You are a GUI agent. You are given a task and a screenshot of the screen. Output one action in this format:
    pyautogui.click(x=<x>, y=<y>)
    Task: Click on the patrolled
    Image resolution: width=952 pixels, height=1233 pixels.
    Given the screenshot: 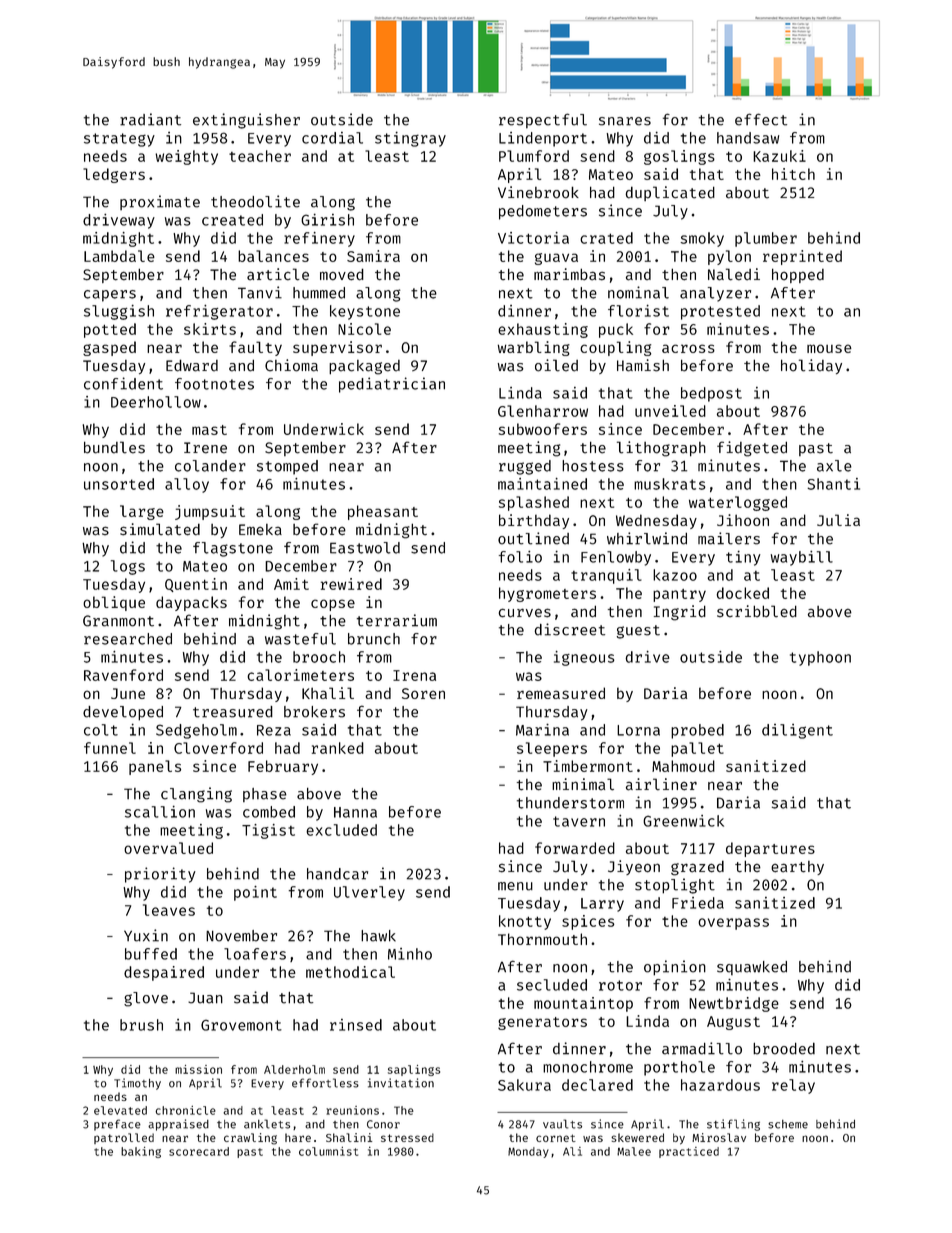 What is the action you would take?
    pyautogui.click(x=124, y=1138)
